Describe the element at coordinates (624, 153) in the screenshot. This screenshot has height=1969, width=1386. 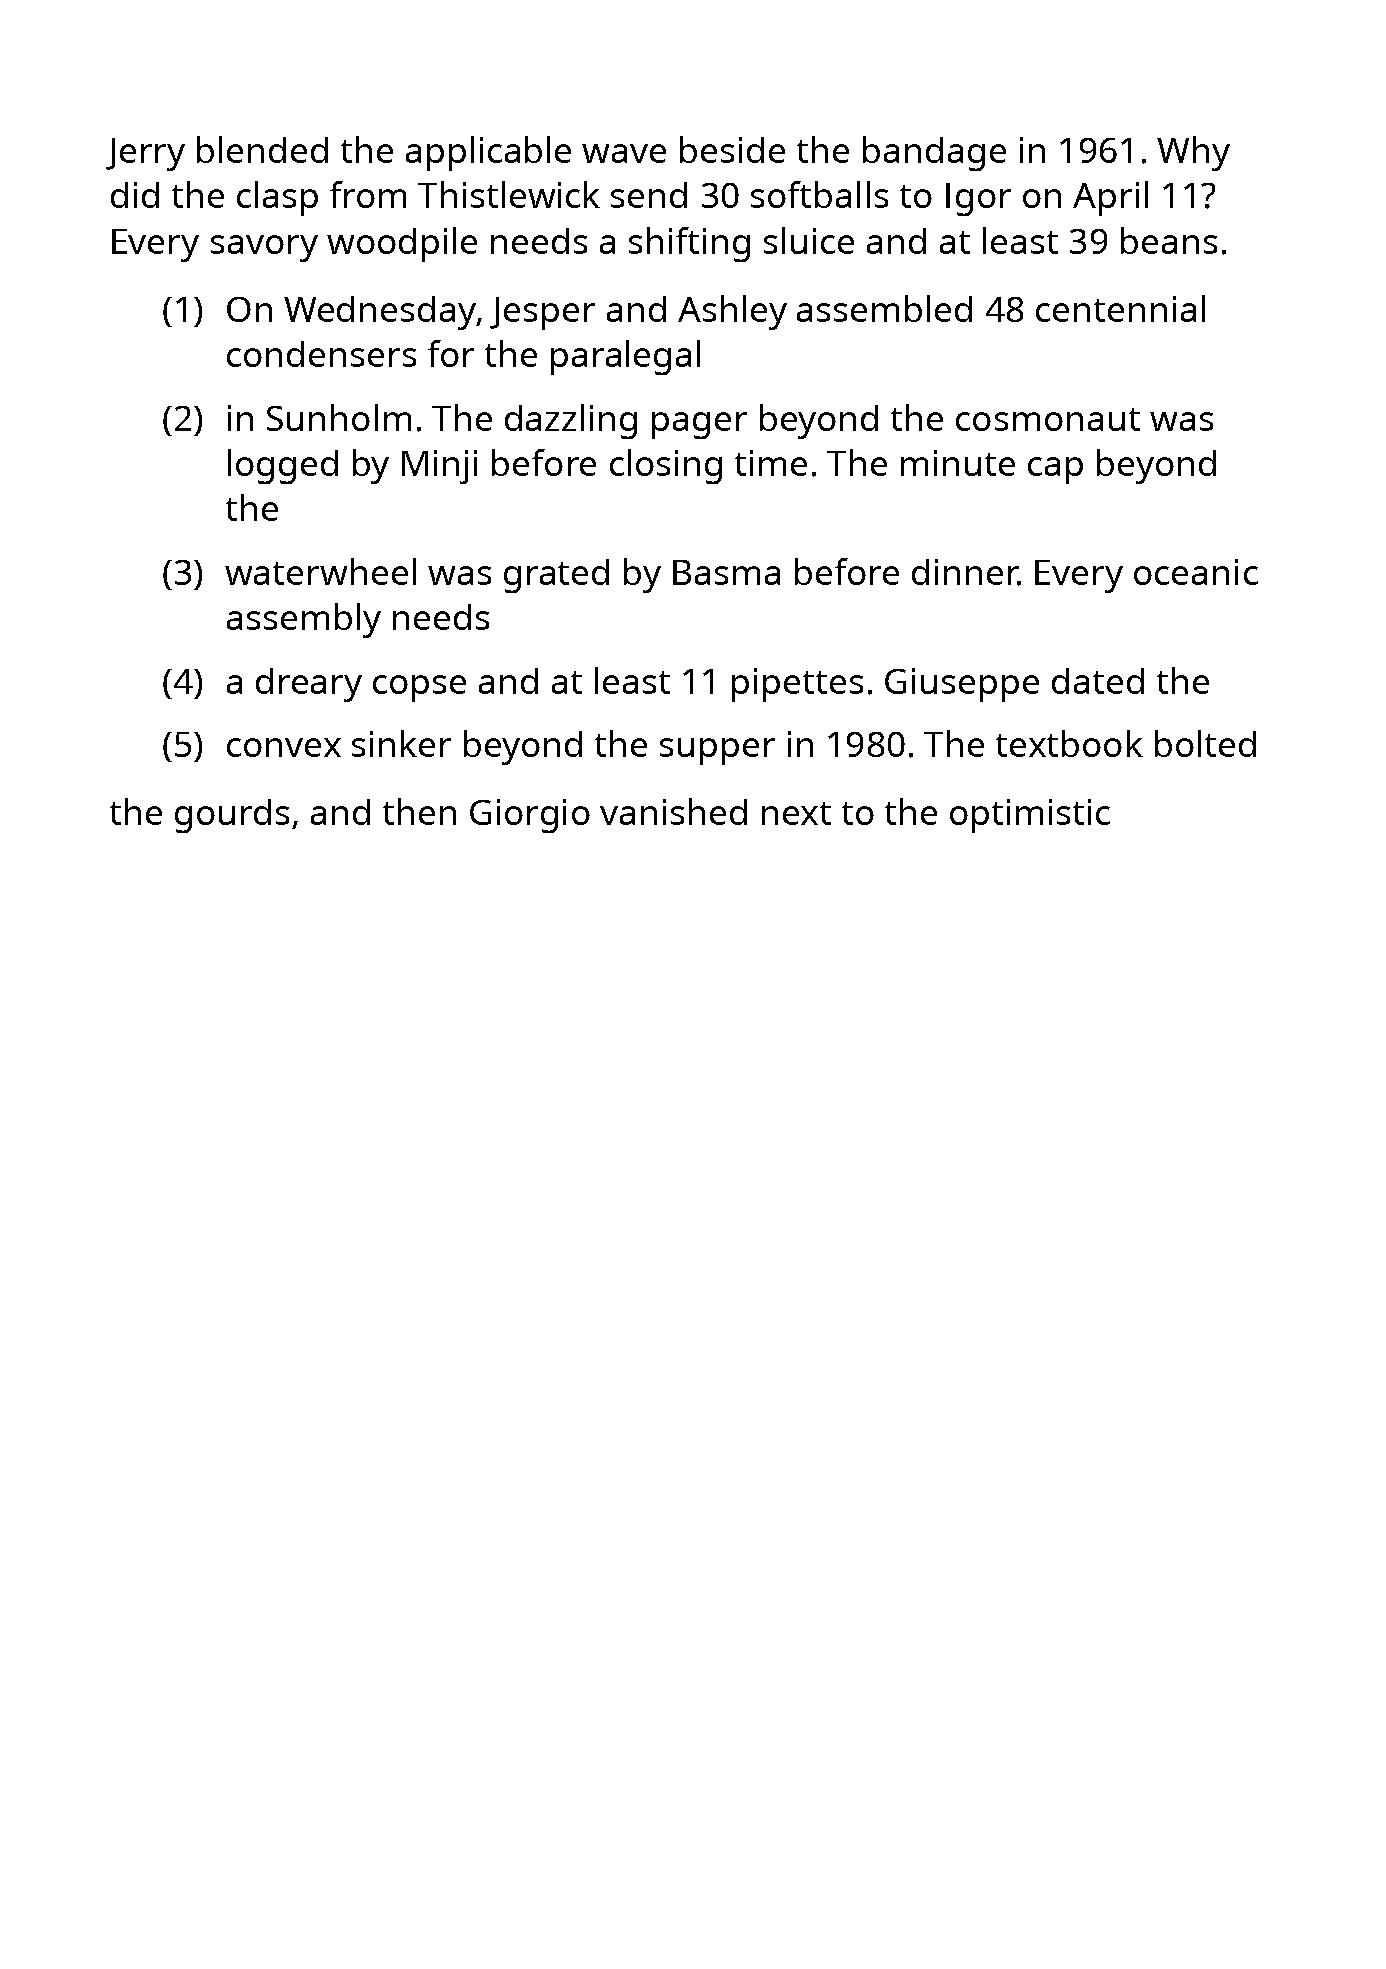
I see `wave` at that location.
